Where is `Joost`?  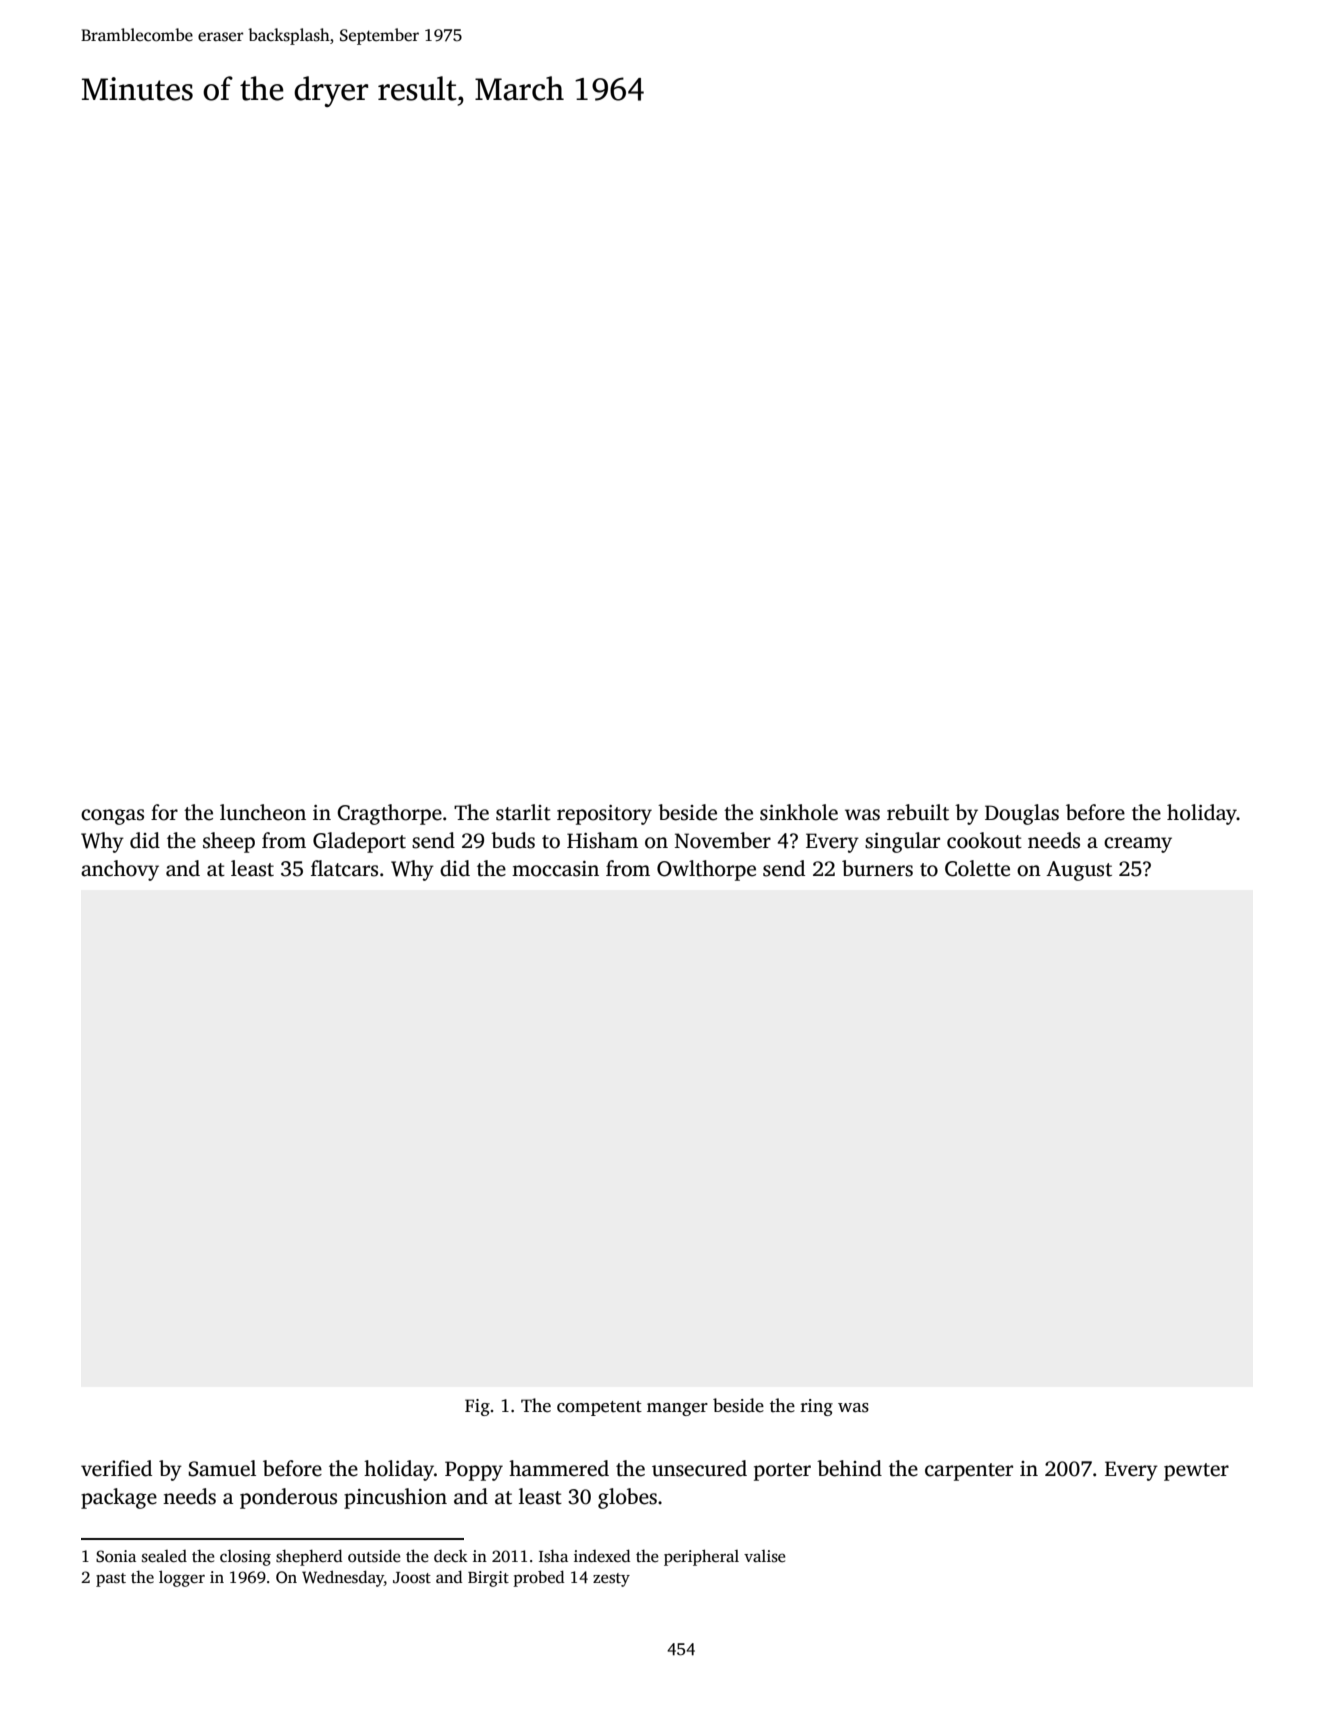
Joost is located at coordinates (412, 1578).
